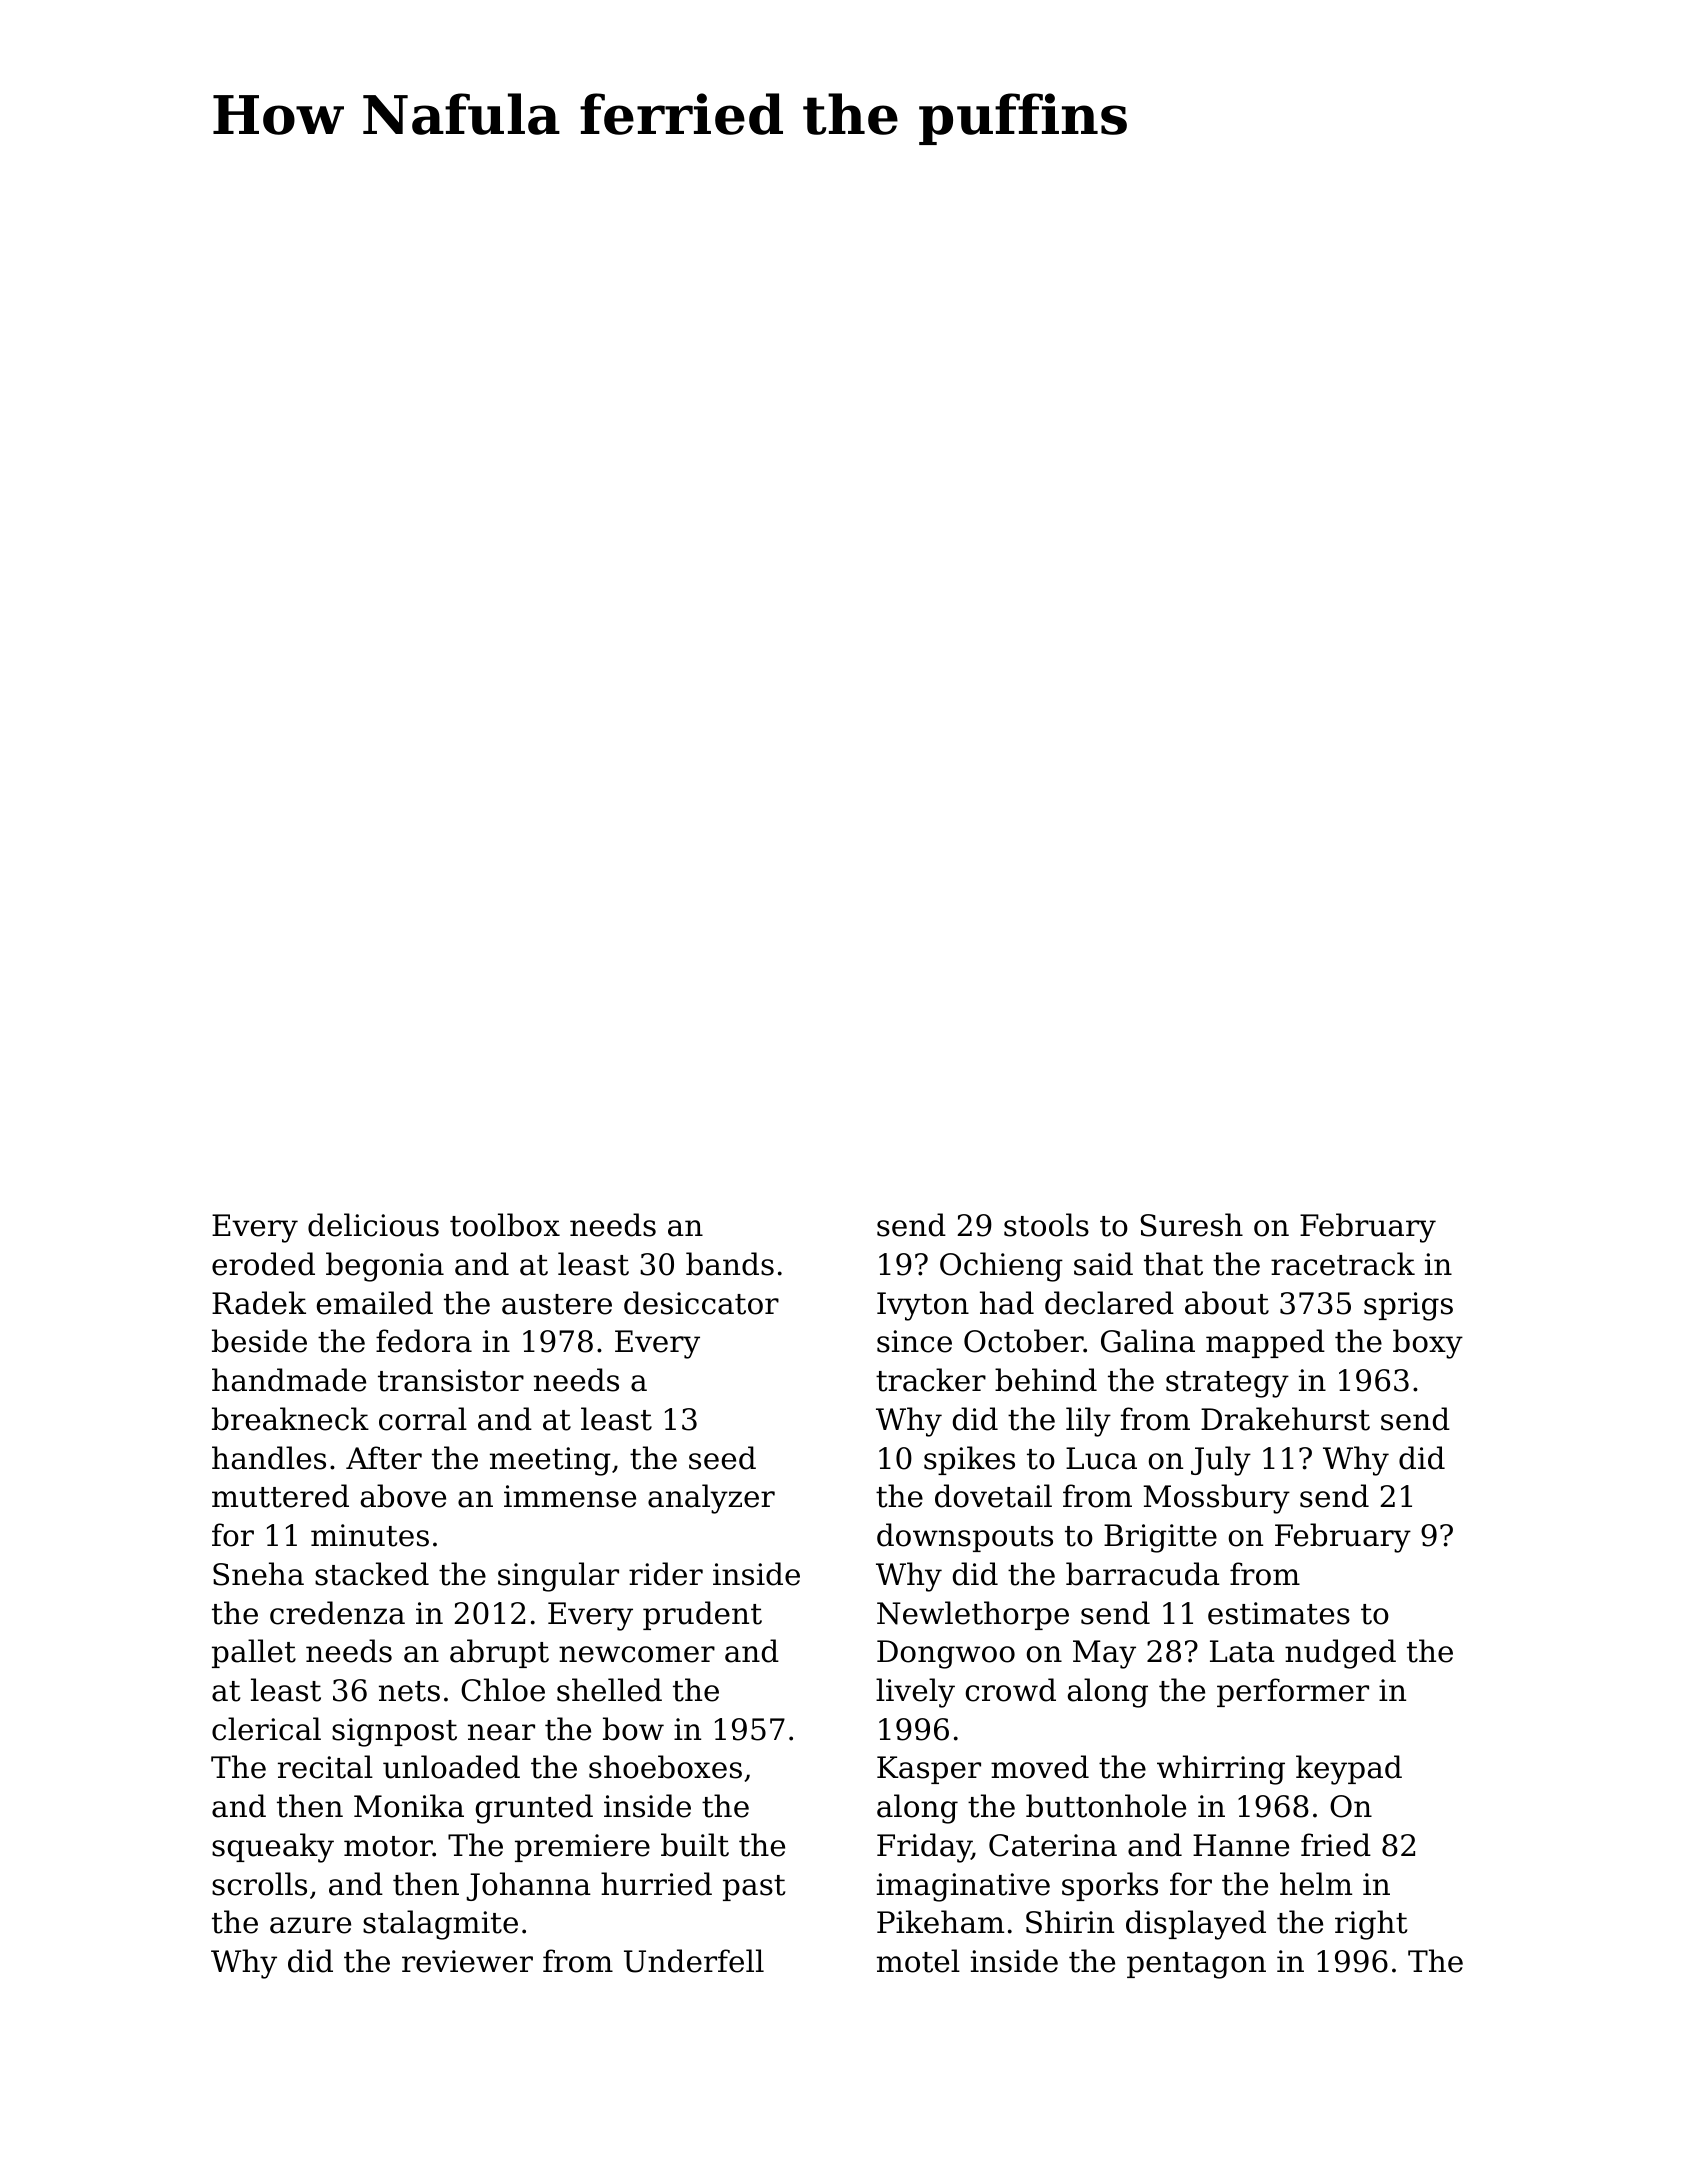  Describe the element at coordinates (1046, 1225) in the screenshot. I see `stools` at that location.
